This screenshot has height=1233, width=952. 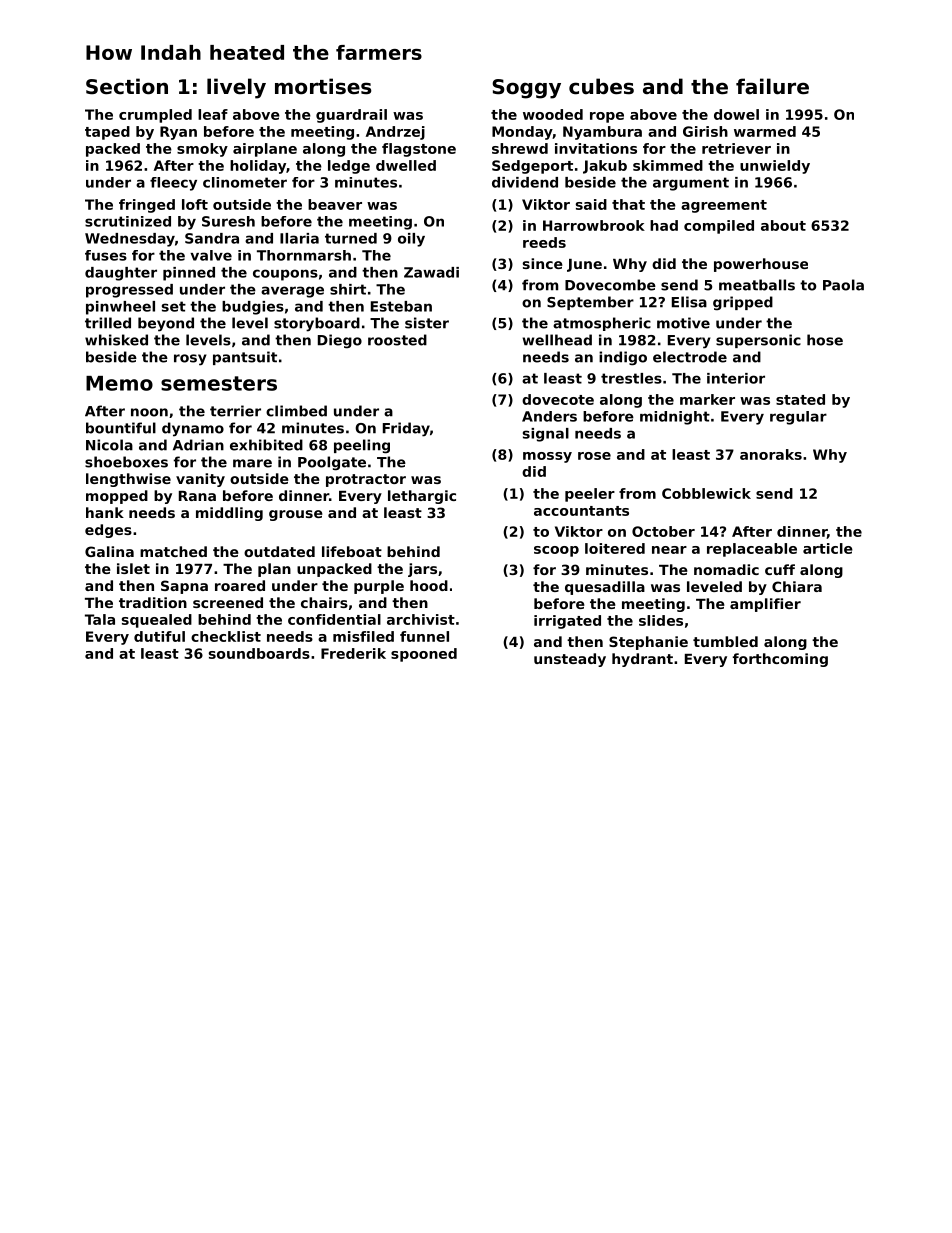 What do you see at coordinates (236, 88) in the screenshot?
I see `lively` at bounding box center [236, 88].
